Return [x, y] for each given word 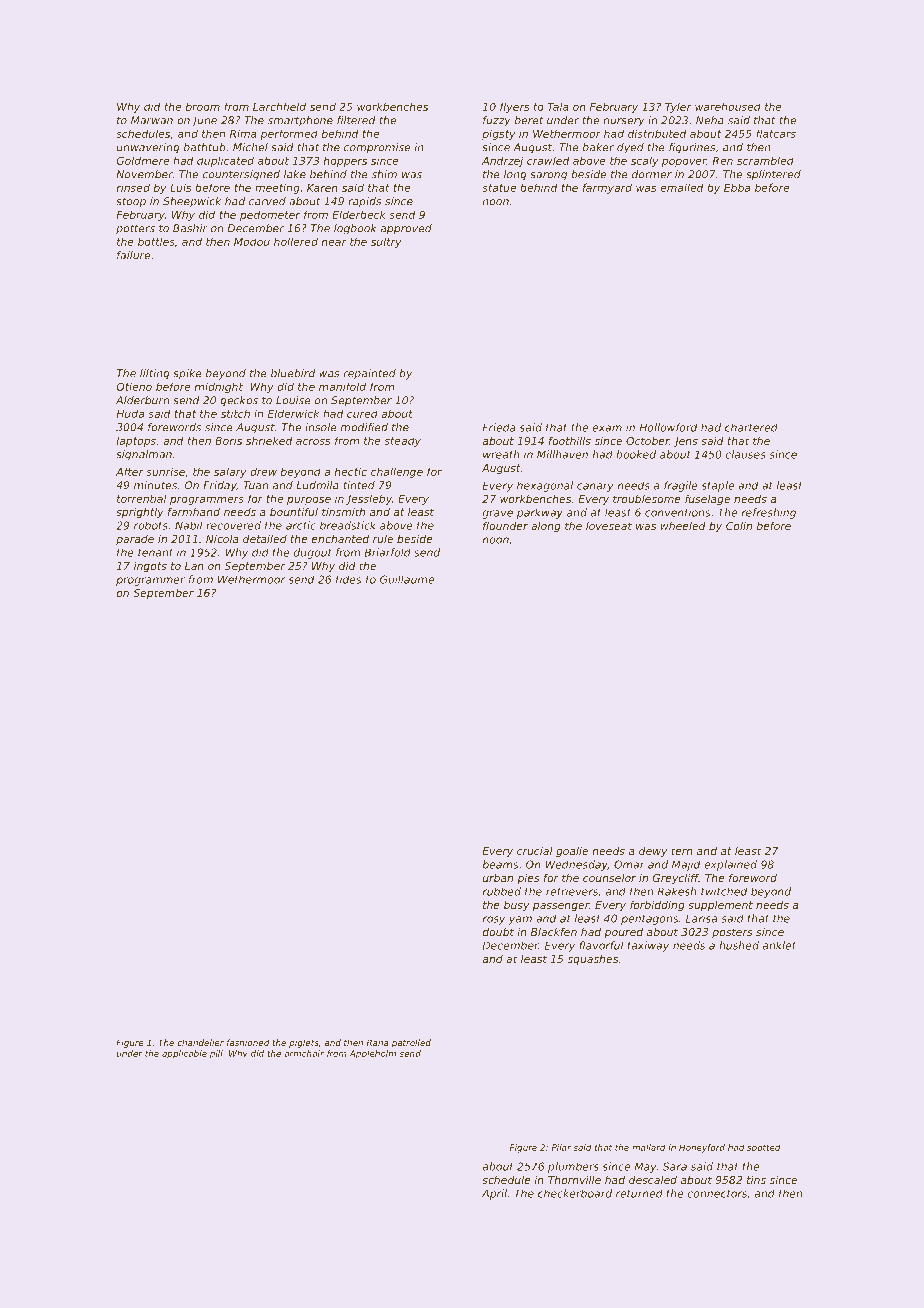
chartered [751, 427]
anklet [779, 945]
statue [499, 188]
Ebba [737, 187]
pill [216, 1054]
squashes [592, 960]
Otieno [134, 386]
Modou [252, 241]
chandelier [200, 1042]
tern [682, 851]
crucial [535, 851]
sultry [386, 242]
